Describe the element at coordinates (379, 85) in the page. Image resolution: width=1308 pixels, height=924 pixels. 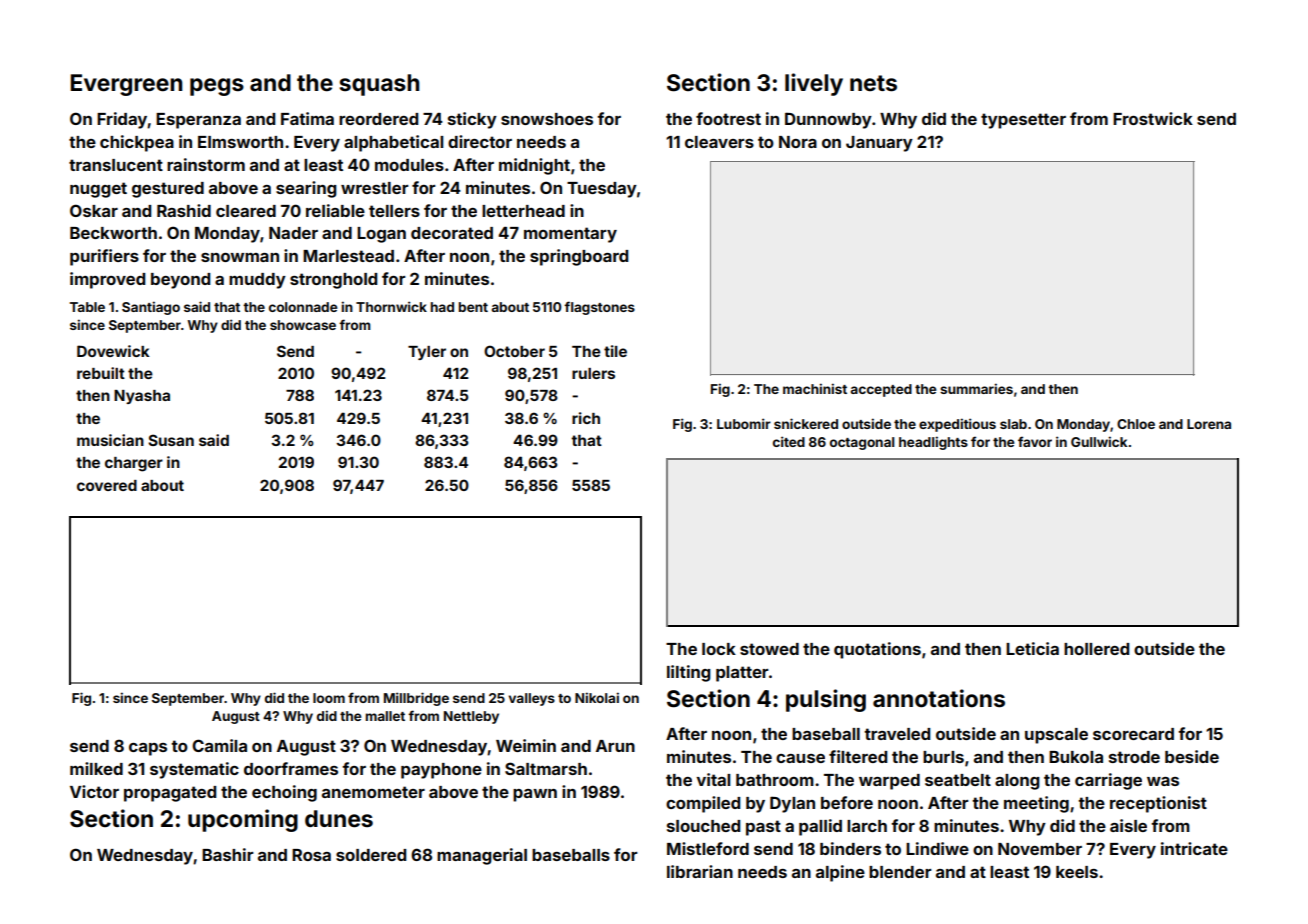
I see `squash` at that location.
